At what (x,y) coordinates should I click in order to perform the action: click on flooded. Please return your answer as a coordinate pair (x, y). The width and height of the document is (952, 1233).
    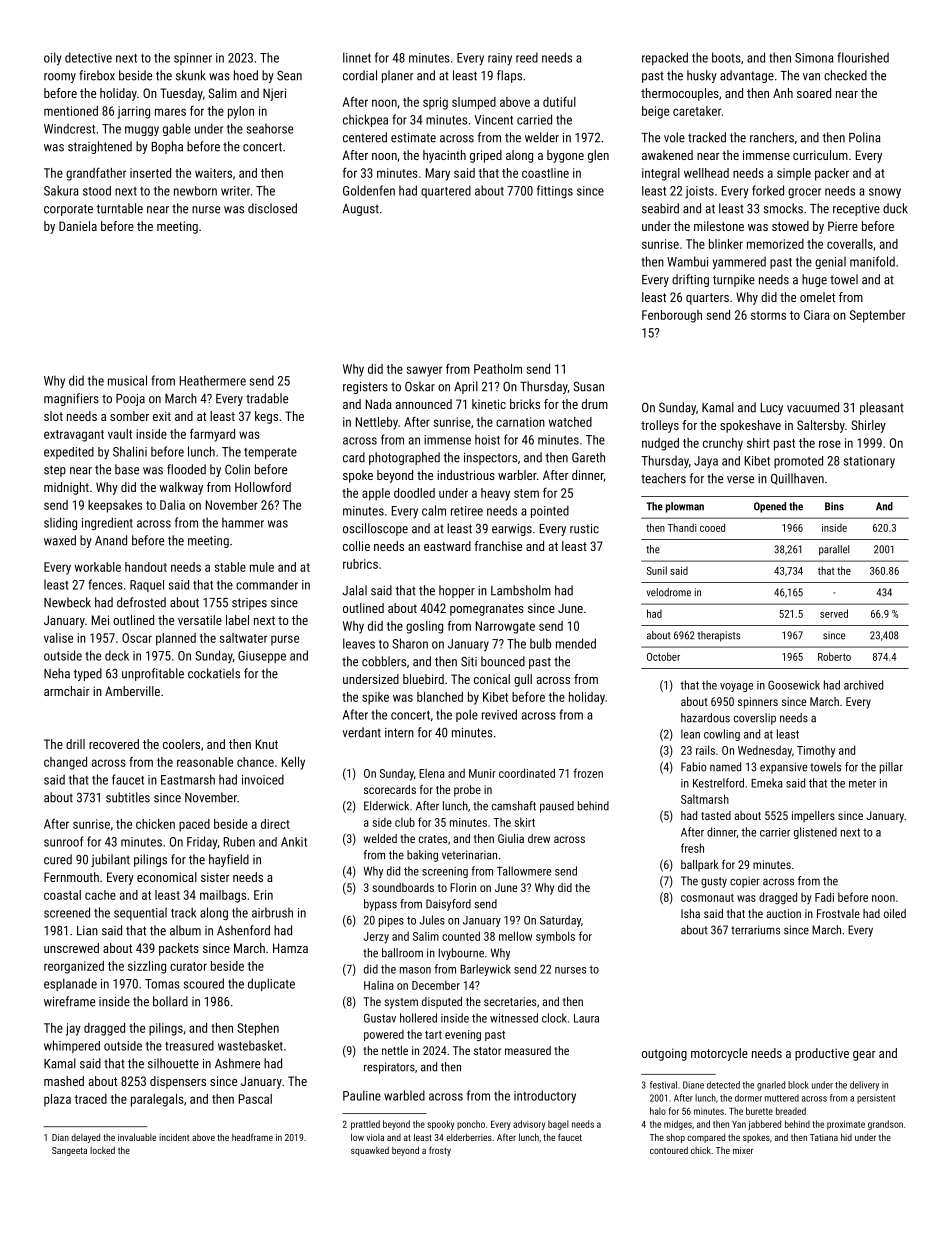
    Looking at the image, I should click on (186, 469).
